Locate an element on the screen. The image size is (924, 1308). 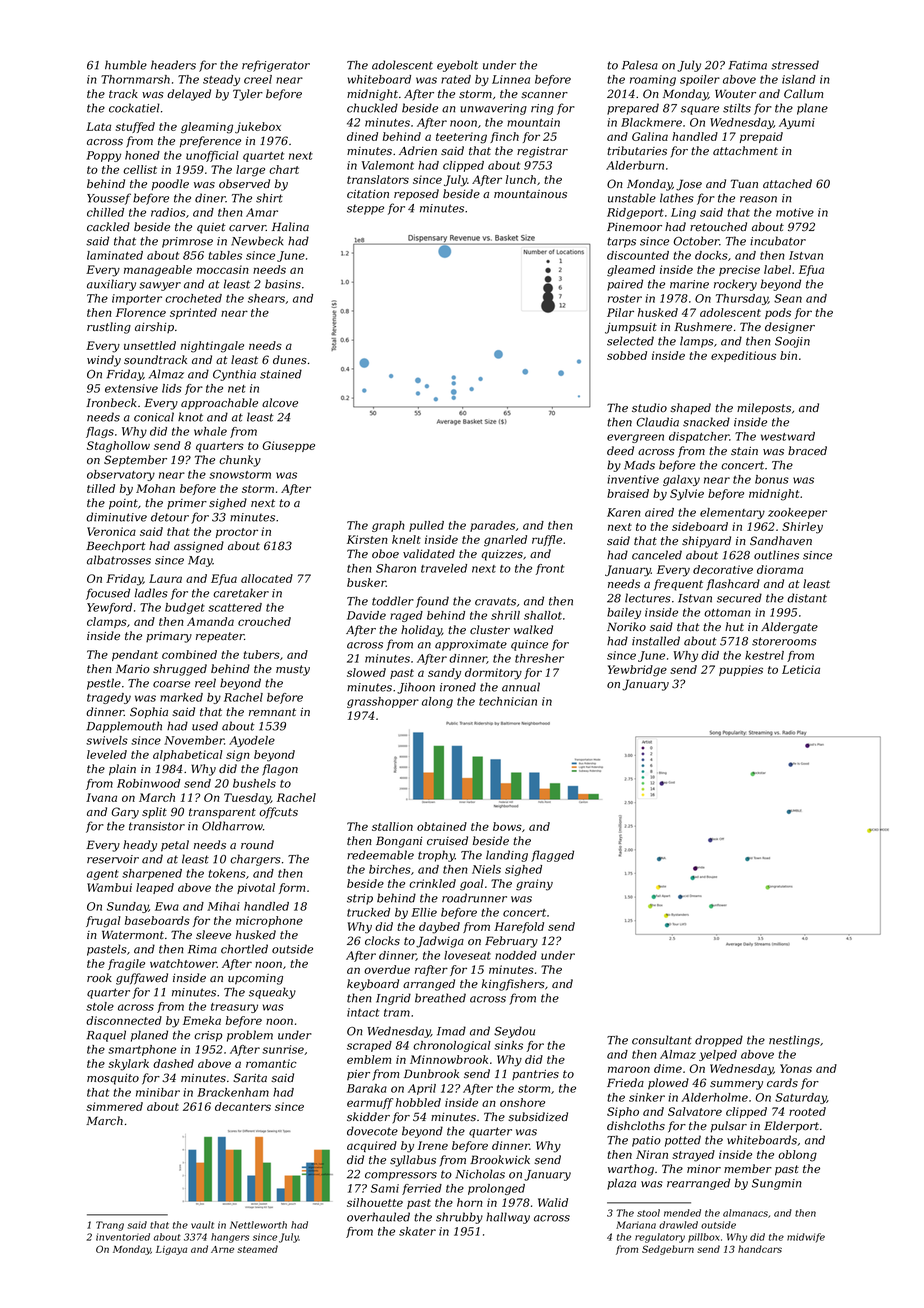
gleamed is located at coordinates (631, 271).
